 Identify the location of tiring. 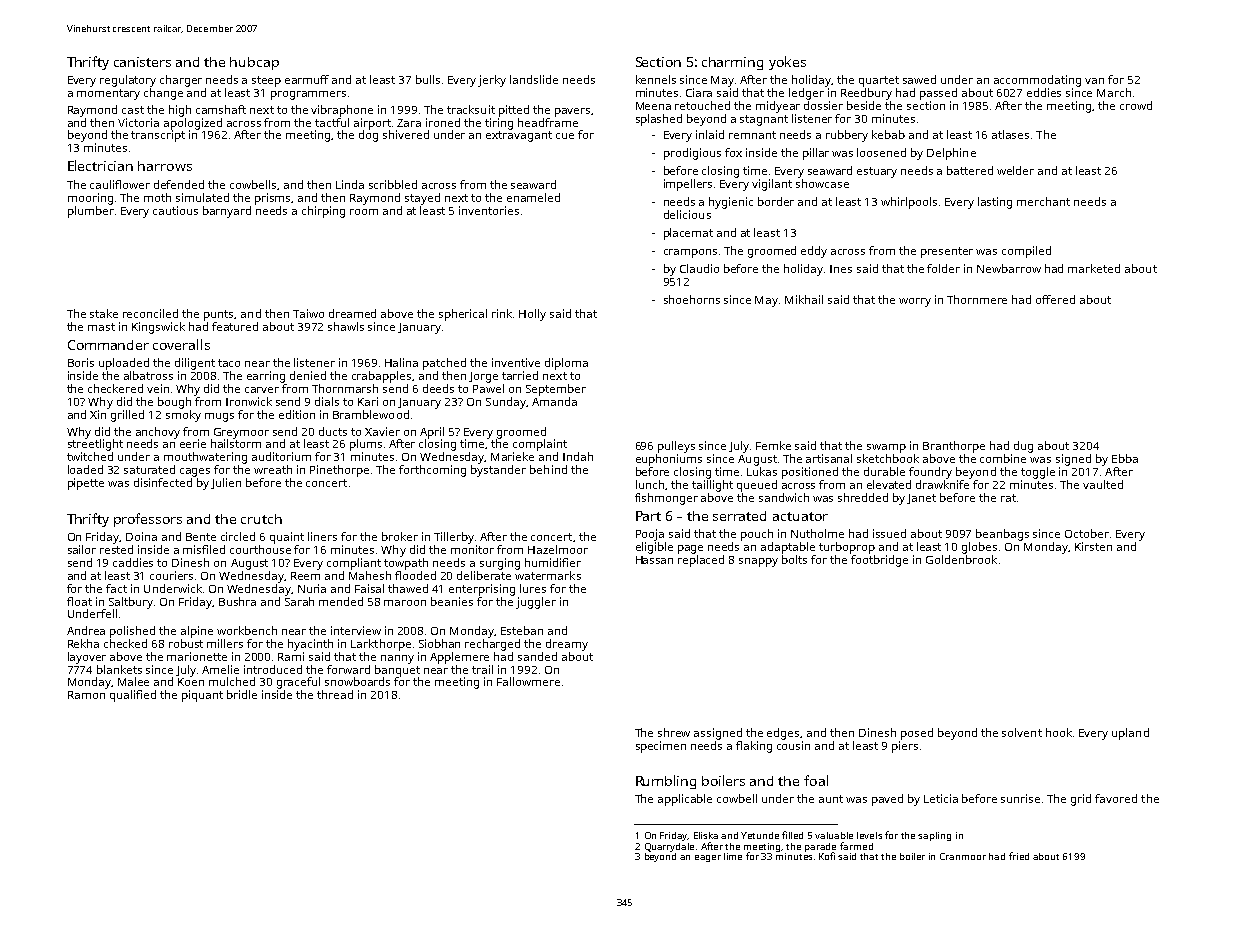
(499, 124).
